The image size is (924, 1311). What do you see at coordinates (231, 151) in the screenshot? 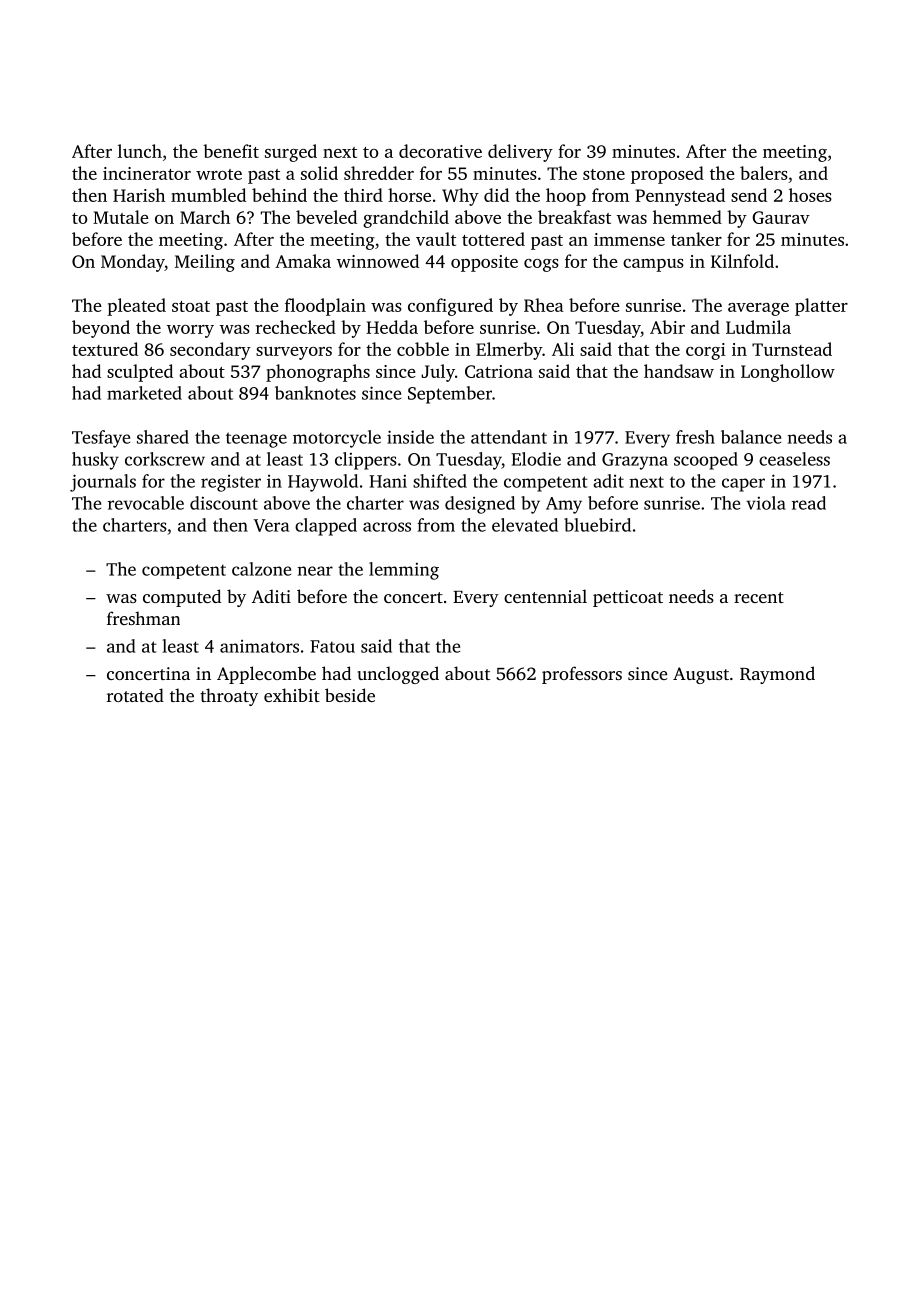
I see `benefit` at bounding box center [231, 151].
